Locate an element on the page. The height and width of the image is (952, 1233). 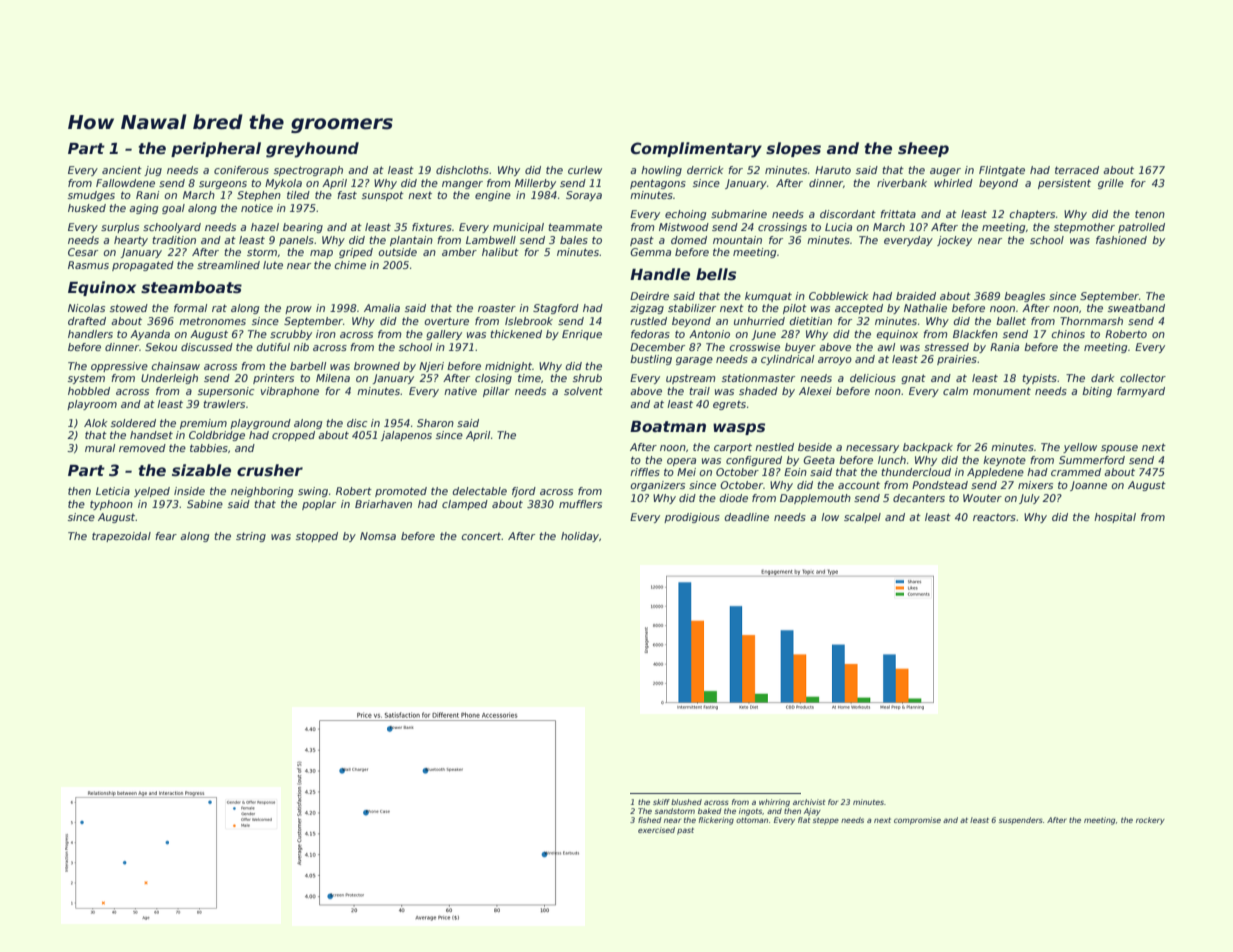
persistent is located at coordinates (1064, 184).
